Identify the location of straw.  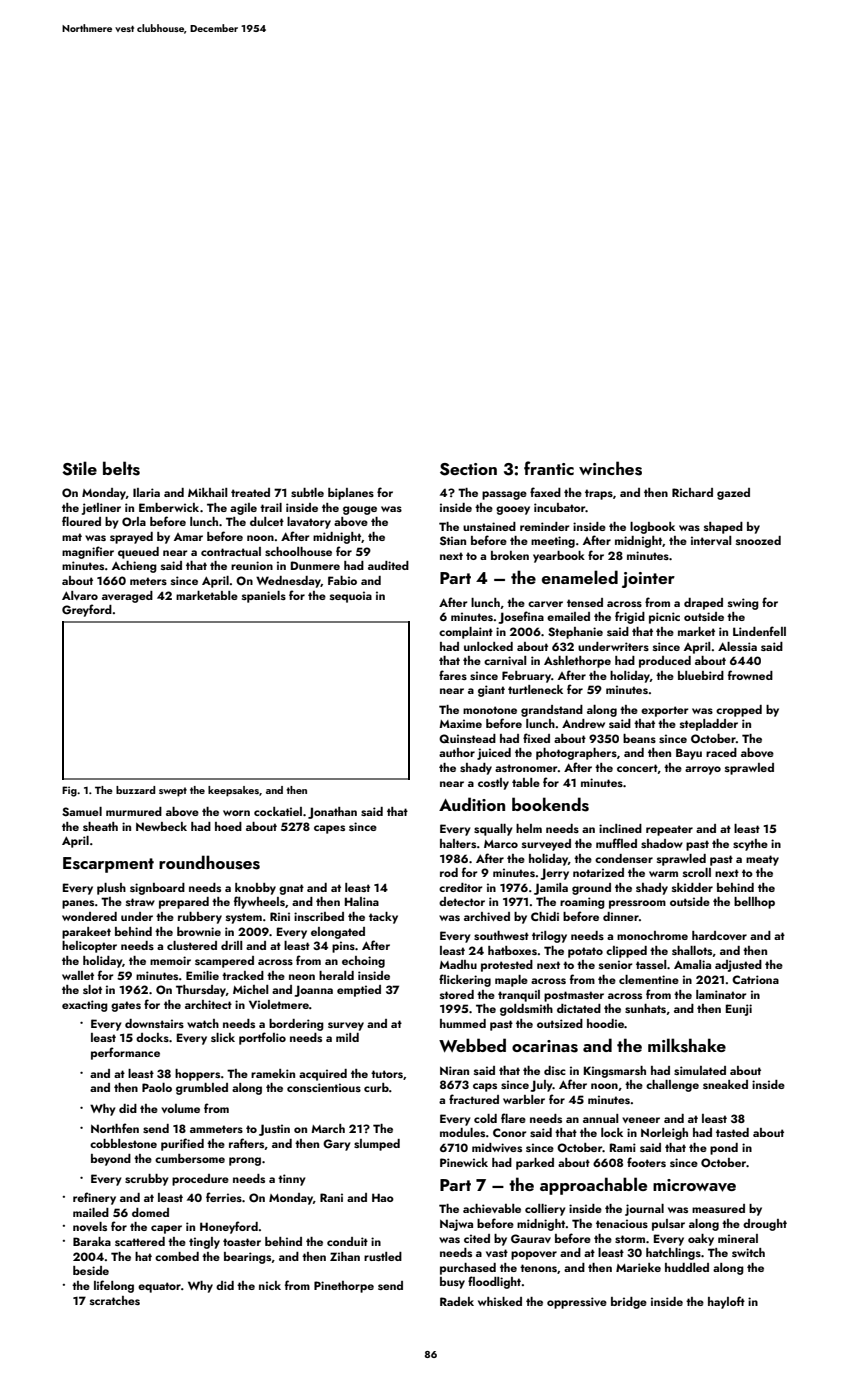
(140, 902).
